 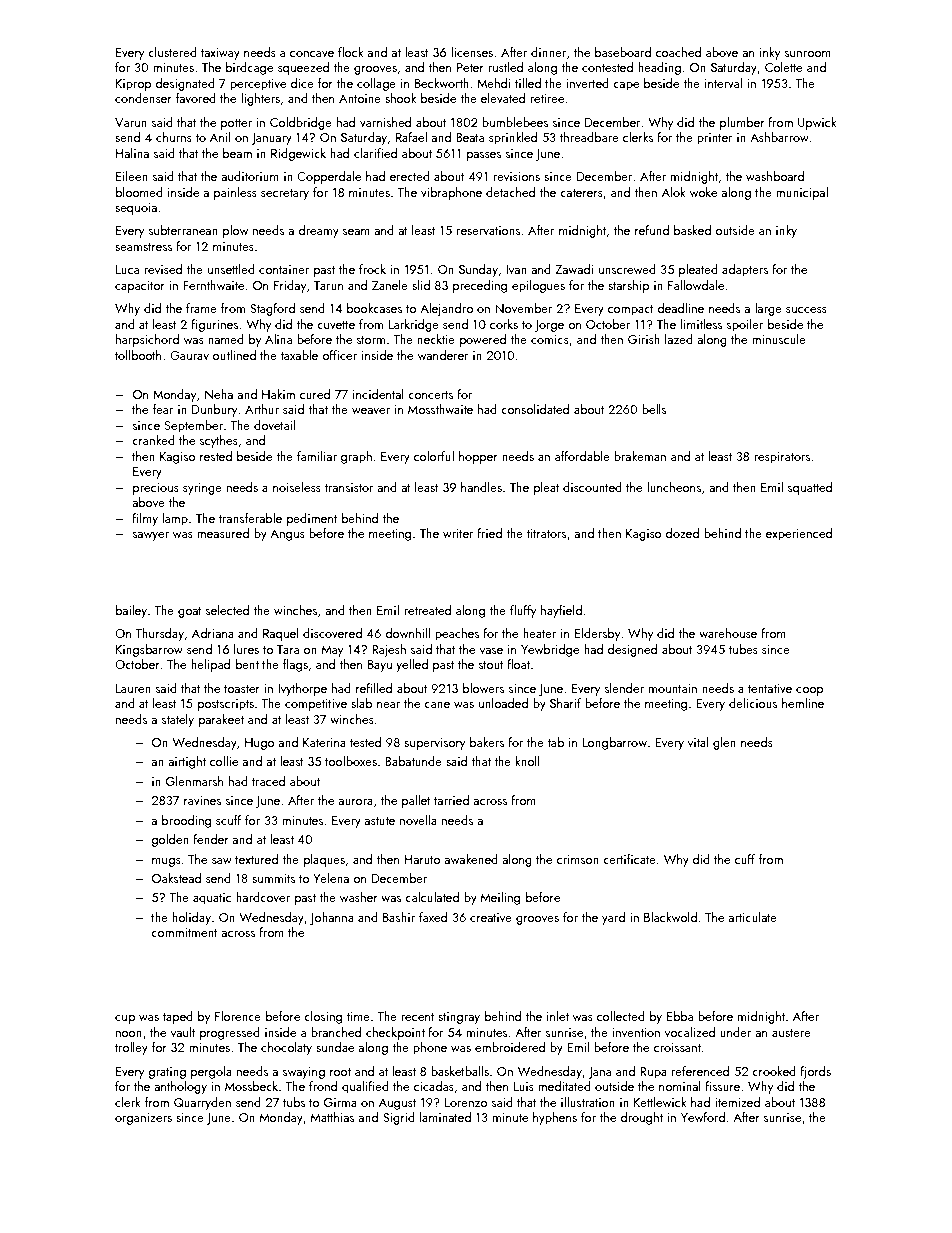 I want to click on writer, so click(x=458, y=533).
